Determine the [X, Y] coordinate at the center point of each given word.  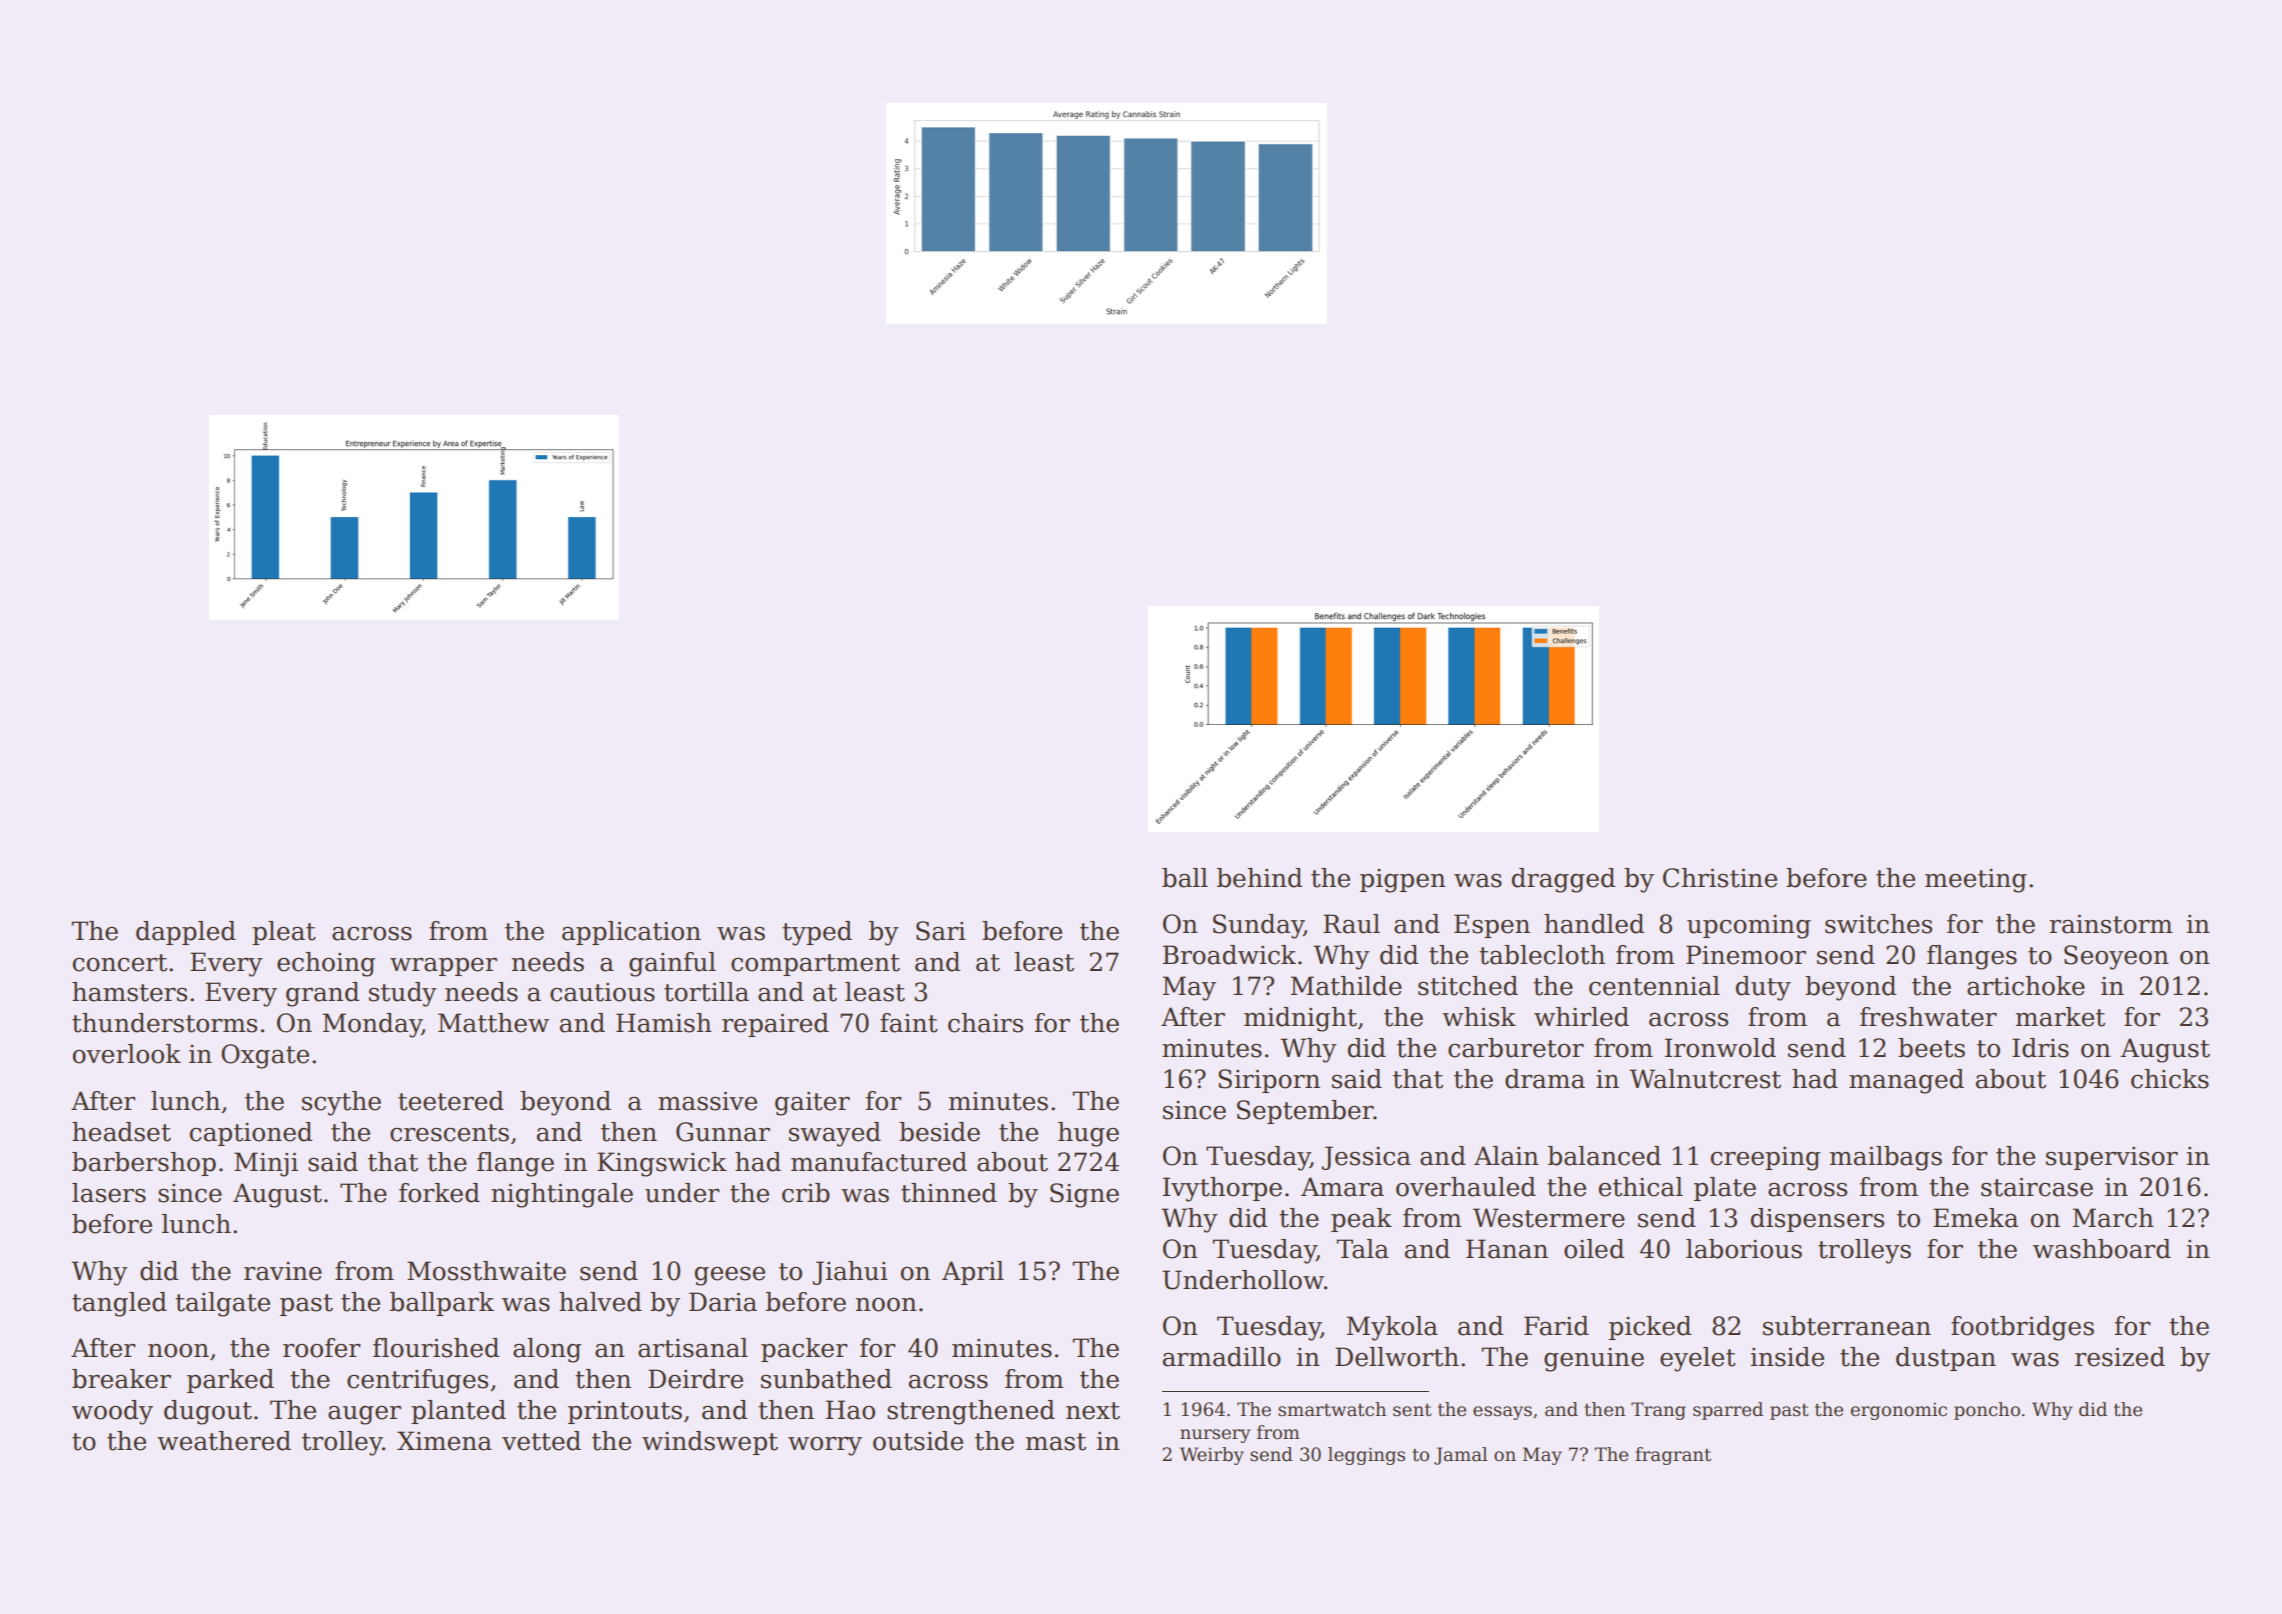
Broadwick [1229, 955]
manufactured [879, 1162]
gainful [672, 964]
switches [1878, 924]
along [547, 1350]
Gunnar [723, 1132]
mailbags [1886, 1158]
